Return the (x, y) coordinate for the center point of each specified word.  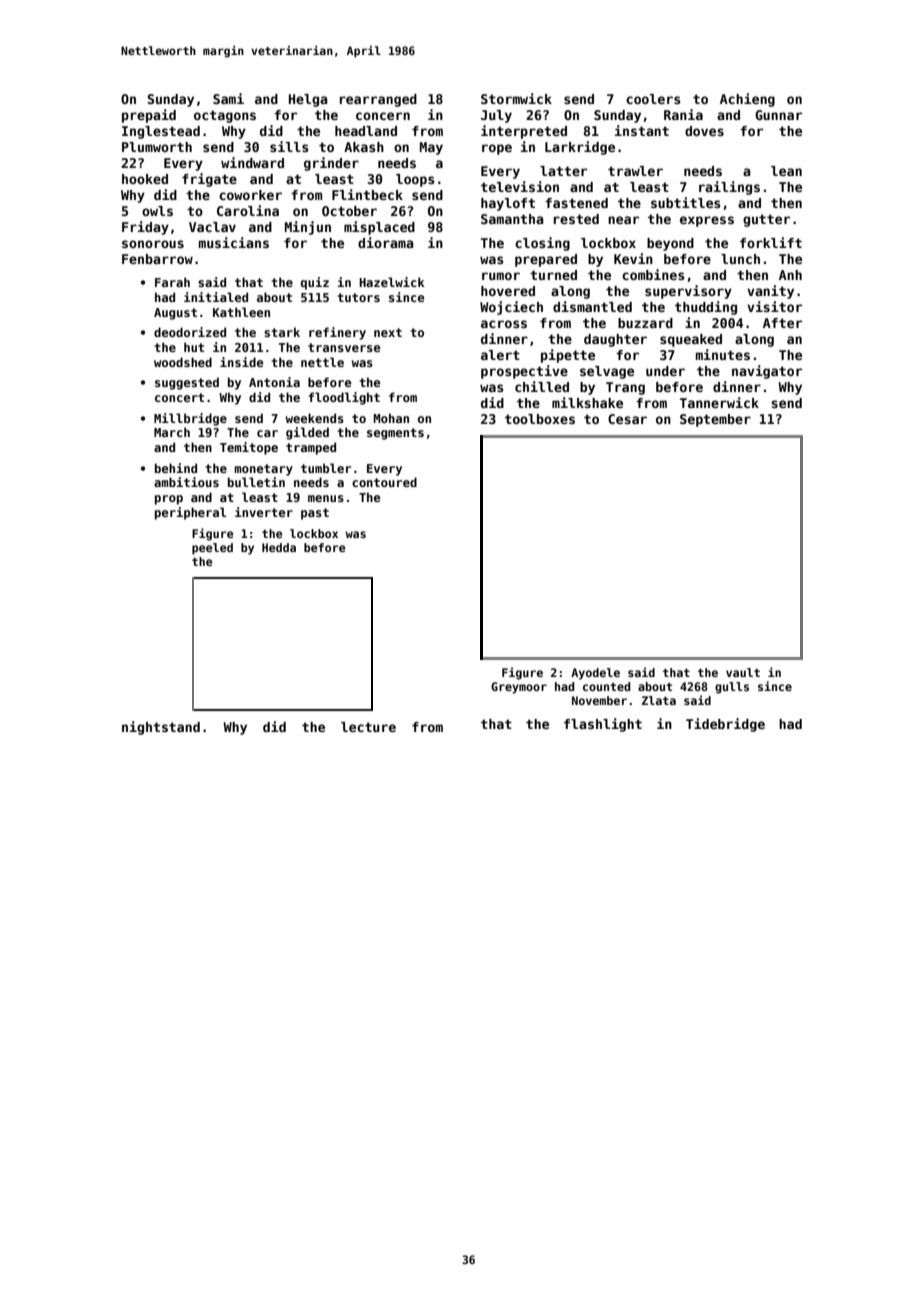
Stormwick (516, 98)
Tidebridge (725, 725)
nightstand (161, 728)
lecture (368, 727)
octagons (225, 116)
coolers (653, 99)
